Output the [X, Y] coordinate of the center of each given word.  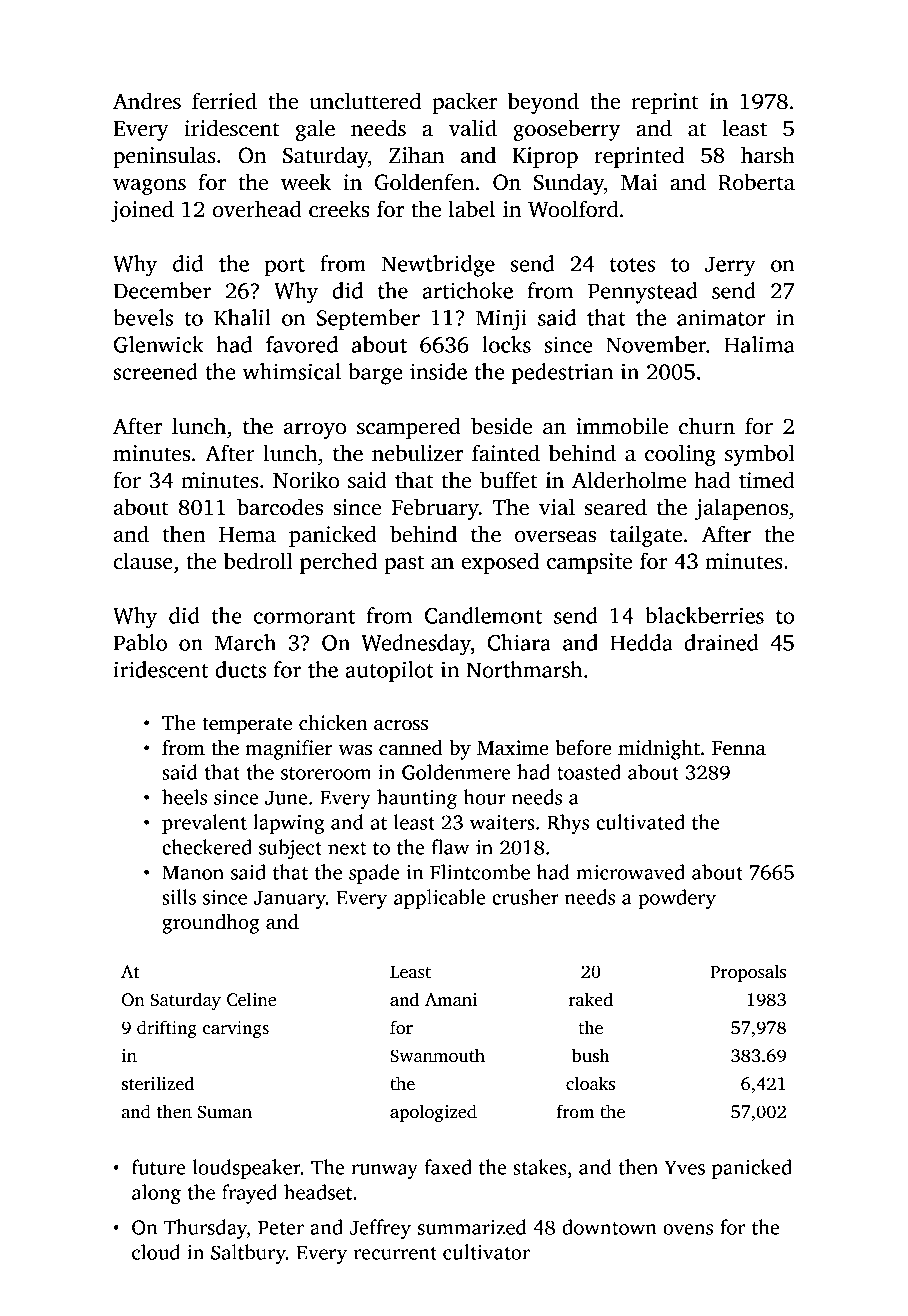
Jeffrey [380, 1229]
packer [464, 103]
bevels [143, 317]
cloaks [590, 1083]
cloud [156, 1252]
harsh [768, 155]
